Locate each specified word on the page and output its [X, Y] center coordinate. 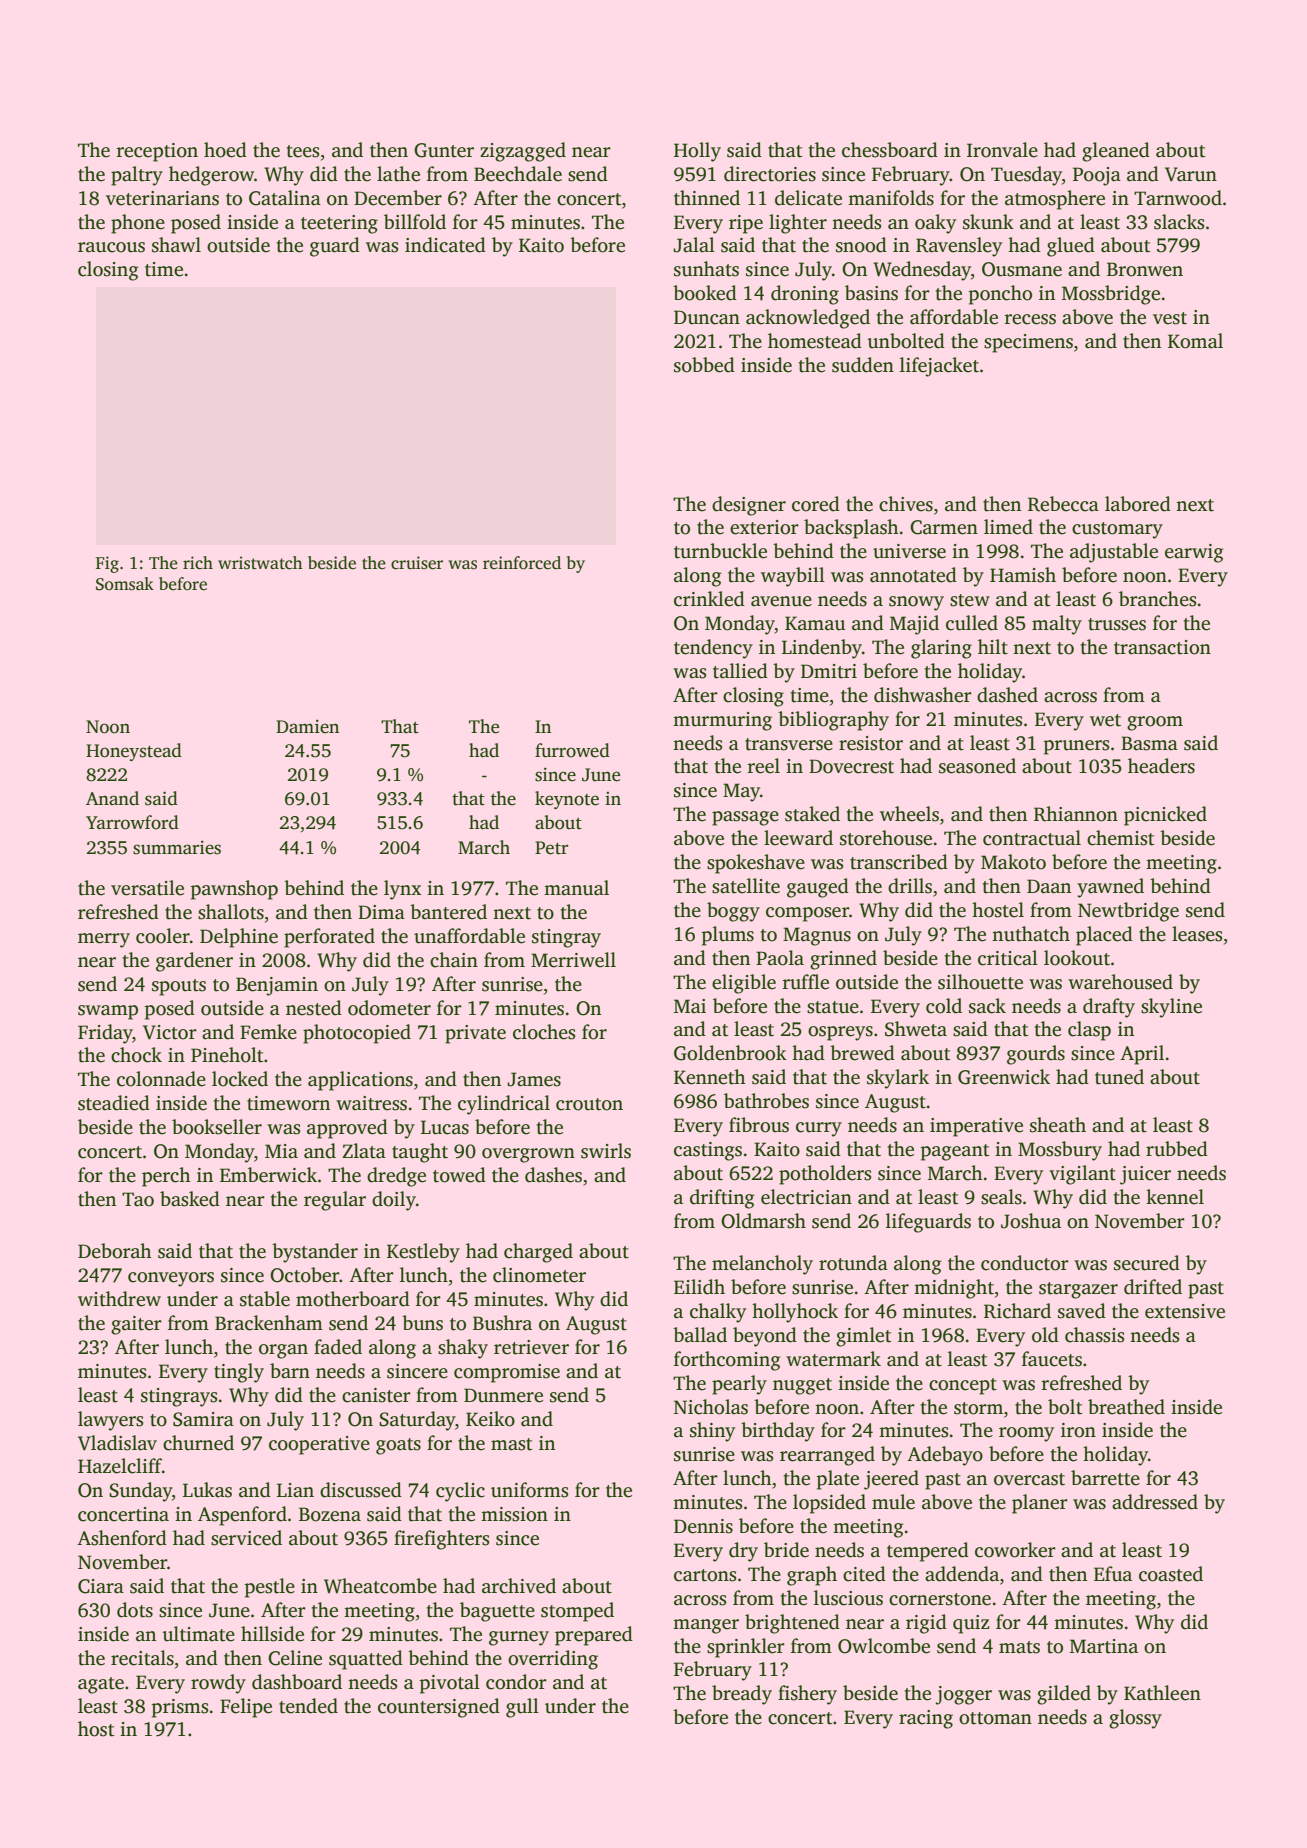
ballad [700, 1335]
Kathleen [1162, 1693]
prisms [180, 1708]
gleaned [1116, 152]
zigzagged [523, 152]
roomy [1026, 1434]
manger [706, 1626]
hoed [225, 150]
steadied [114, 1103]
